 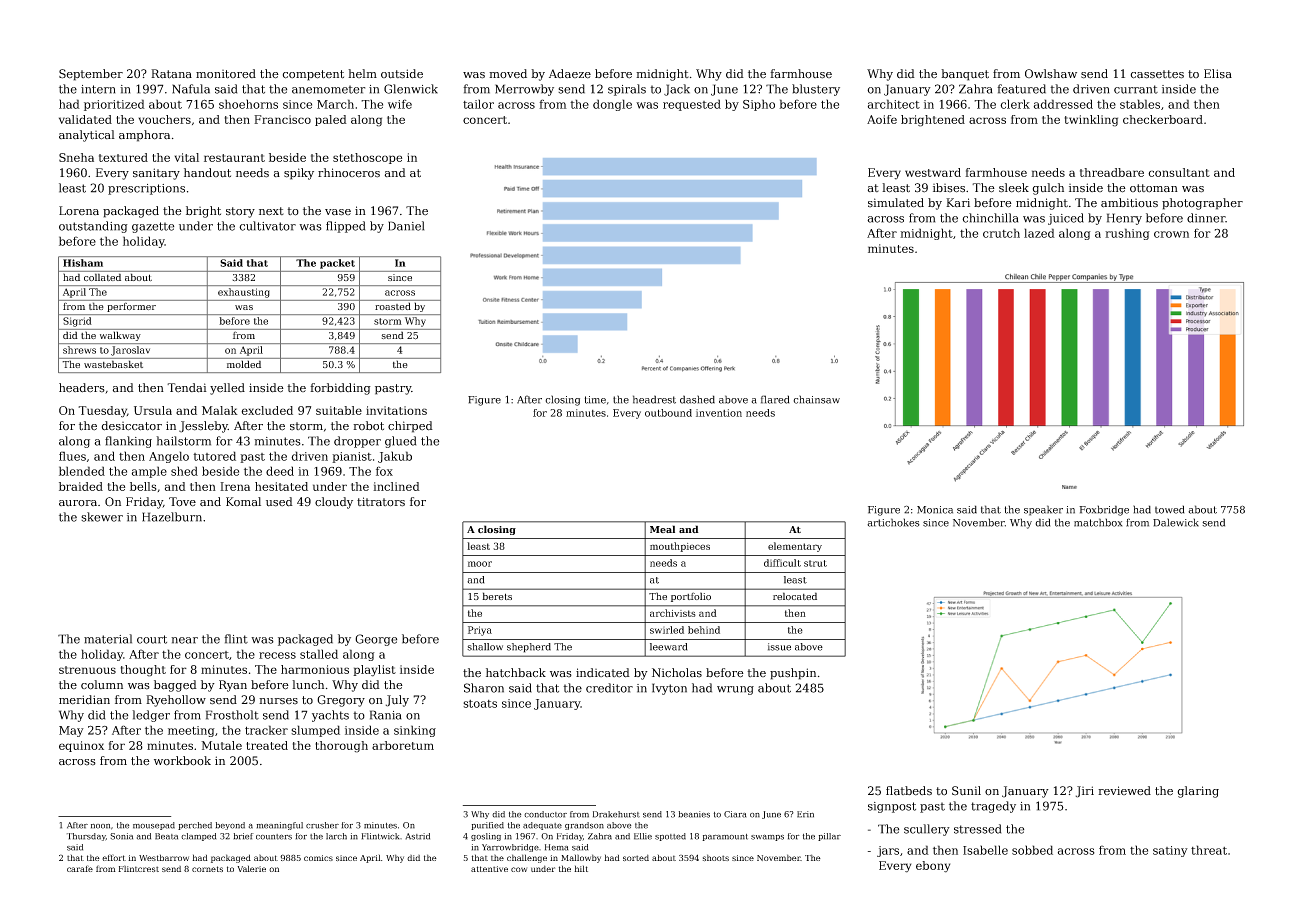 I want to click on glaring, so click(x=1198, y=792).
